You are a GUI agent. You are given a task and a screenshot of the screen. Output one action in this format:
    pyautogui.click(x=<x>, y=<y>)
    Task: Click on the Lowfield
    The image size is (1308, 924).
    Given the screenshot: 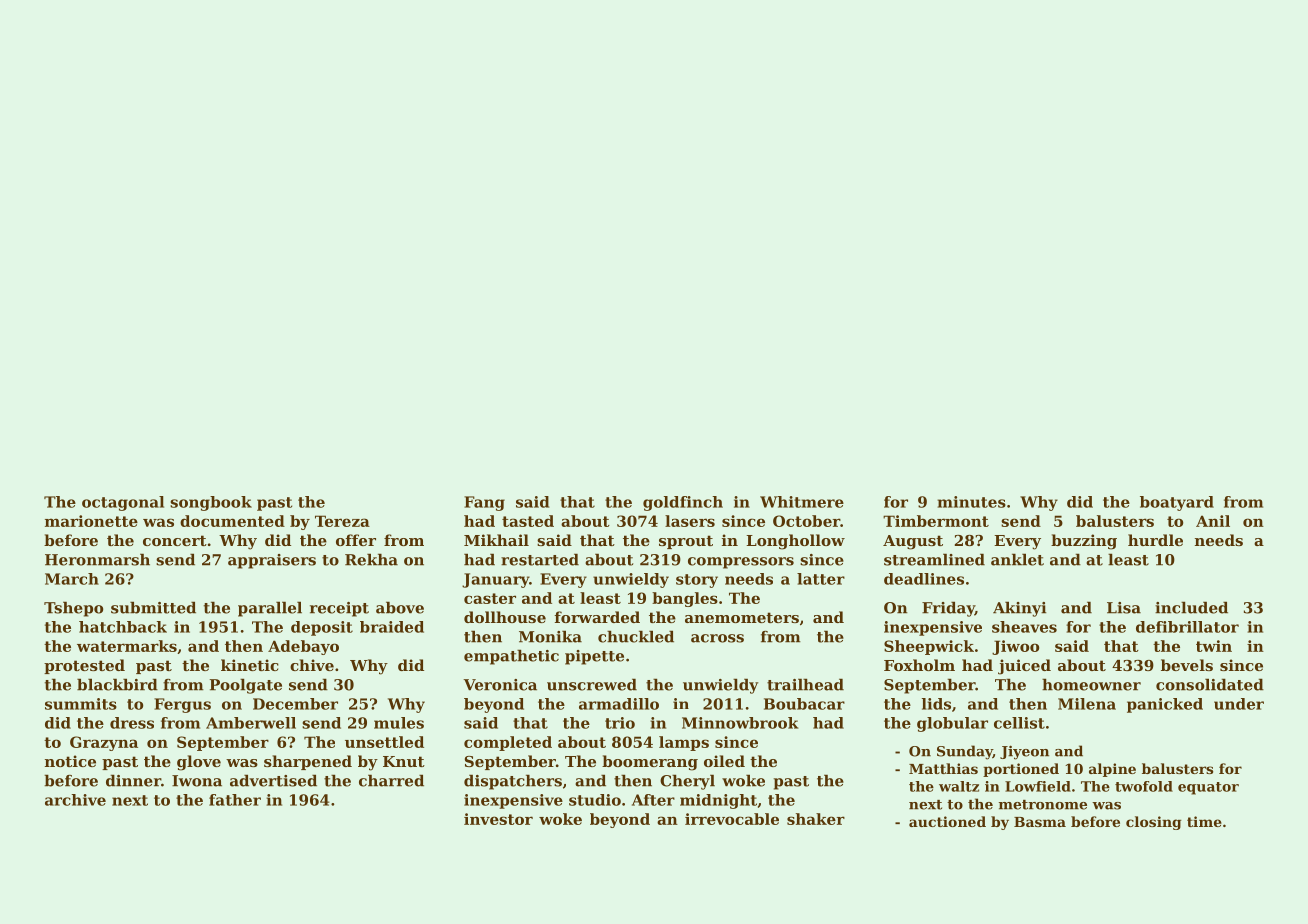 What is the action you would take?
    pyautogui.click(x=1038, y=786)
